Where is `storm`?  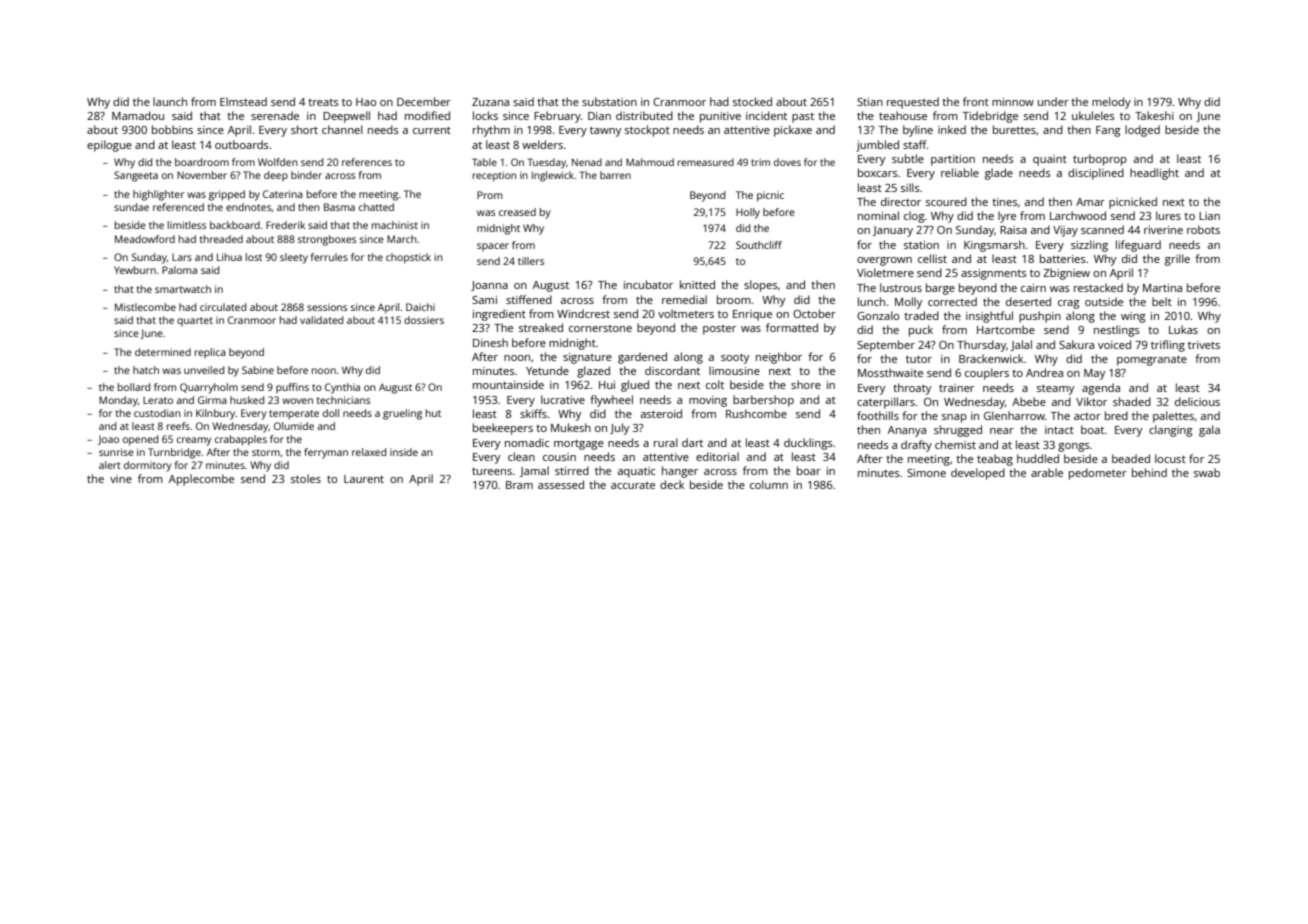
storm is located at coordinates (266, 452).
